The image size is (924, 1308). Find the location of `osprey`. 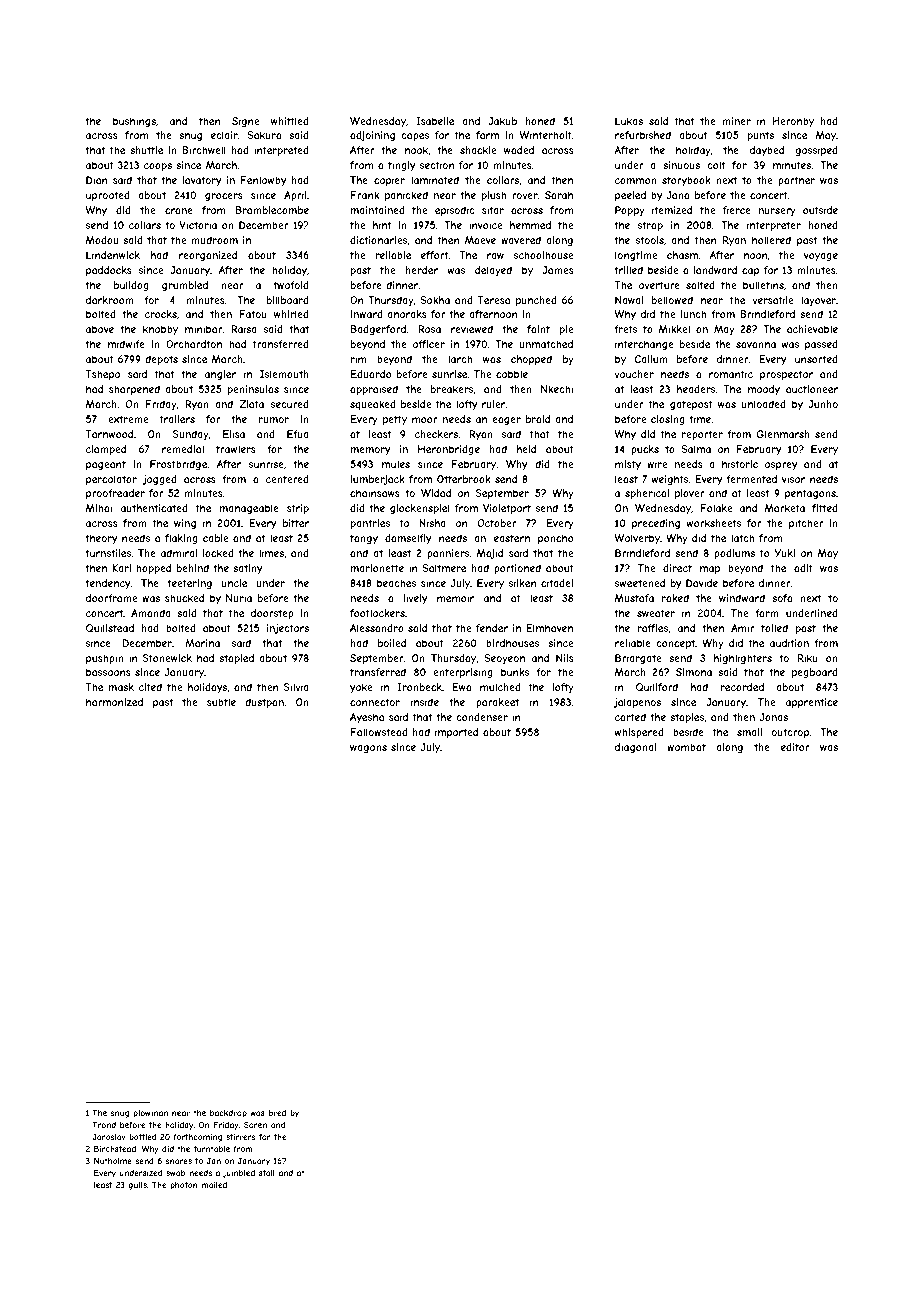

osprey is located at coordinates (781, 466).
